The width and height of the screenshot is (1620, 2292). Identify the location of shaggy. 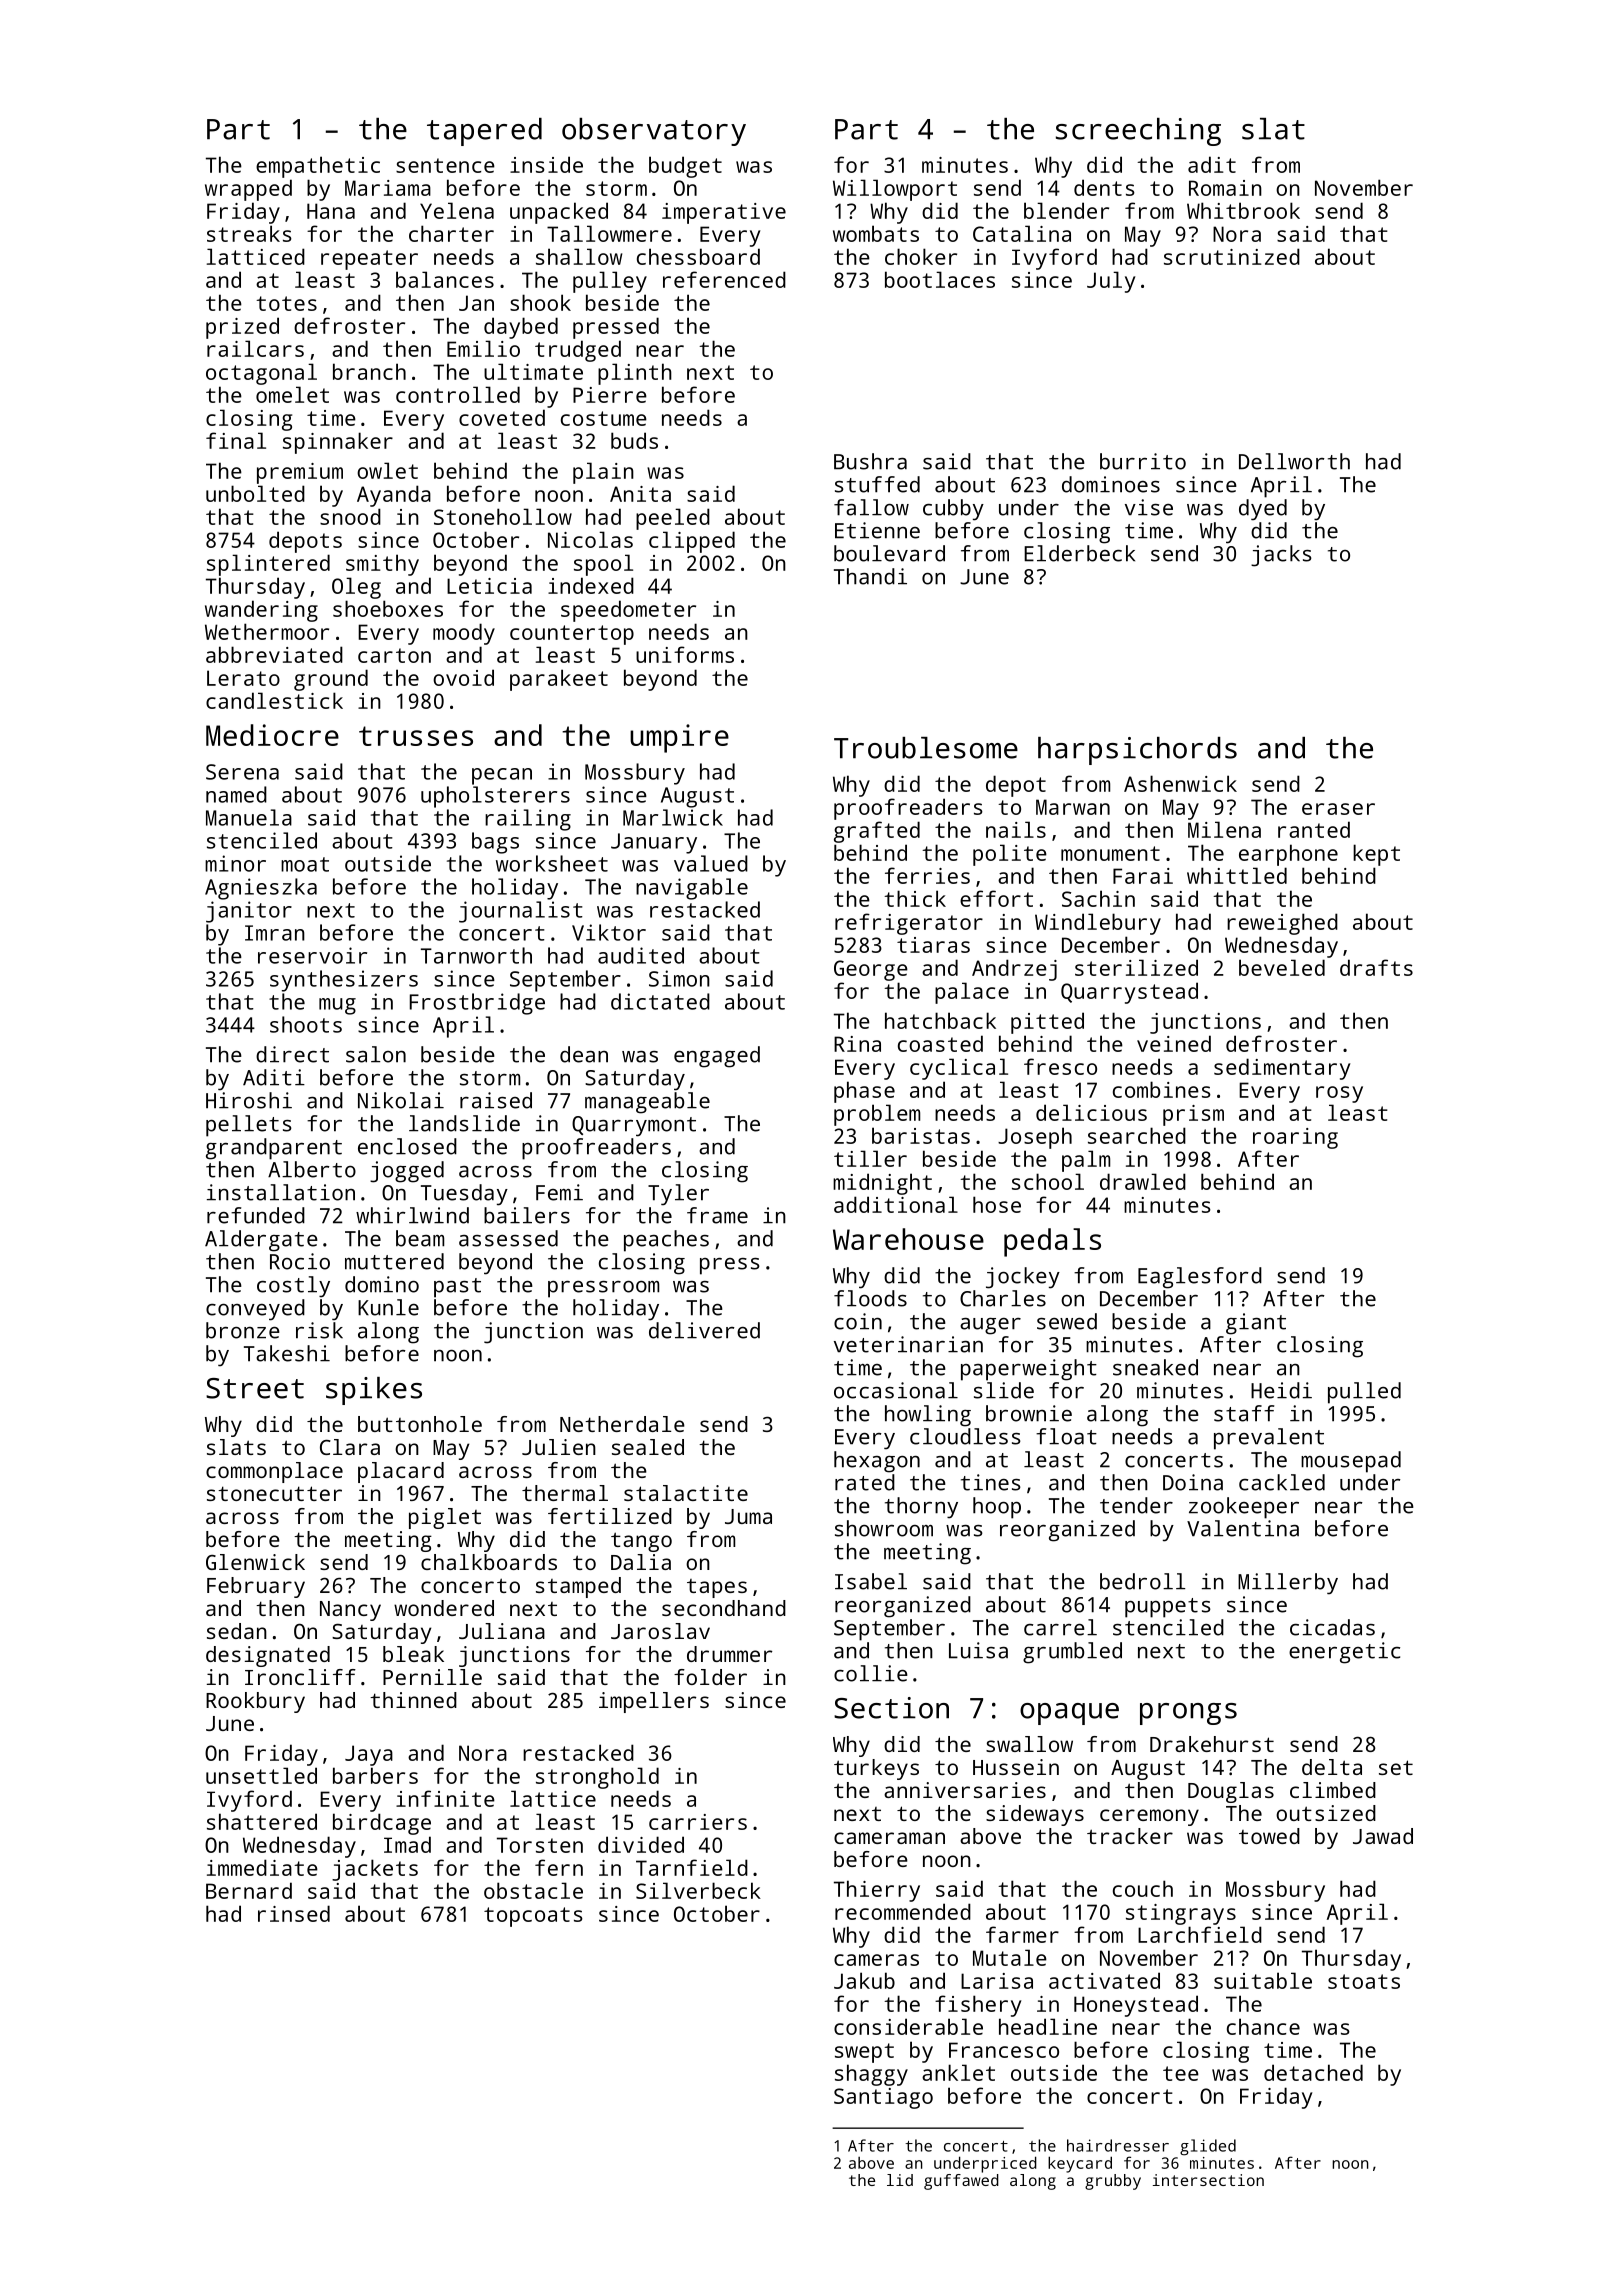
(871, 2075).
